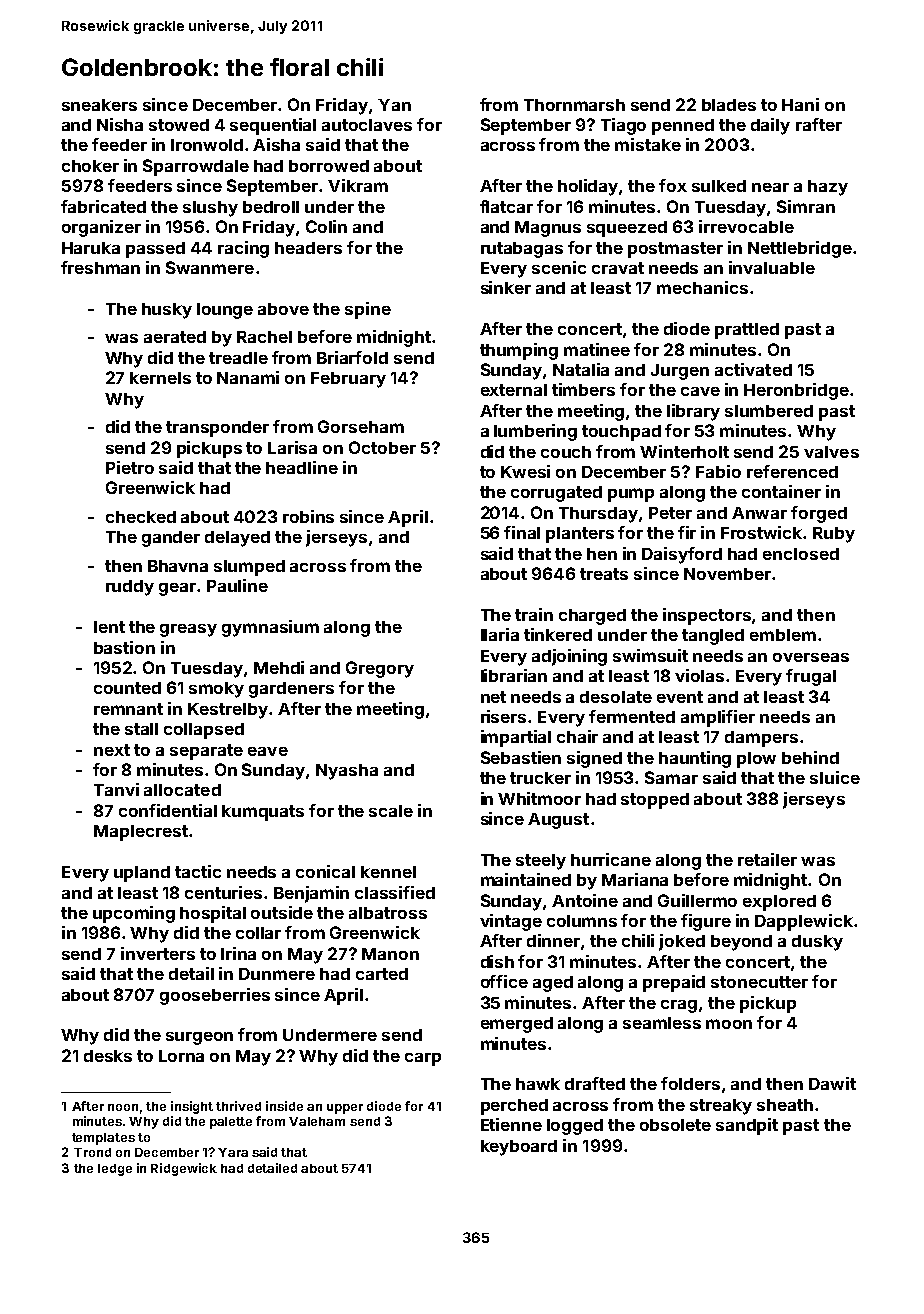 The height and width of the document is (1314, 924). Describe the element at coordinates (134, 914) in the document. I see `upcoming` at that location.
